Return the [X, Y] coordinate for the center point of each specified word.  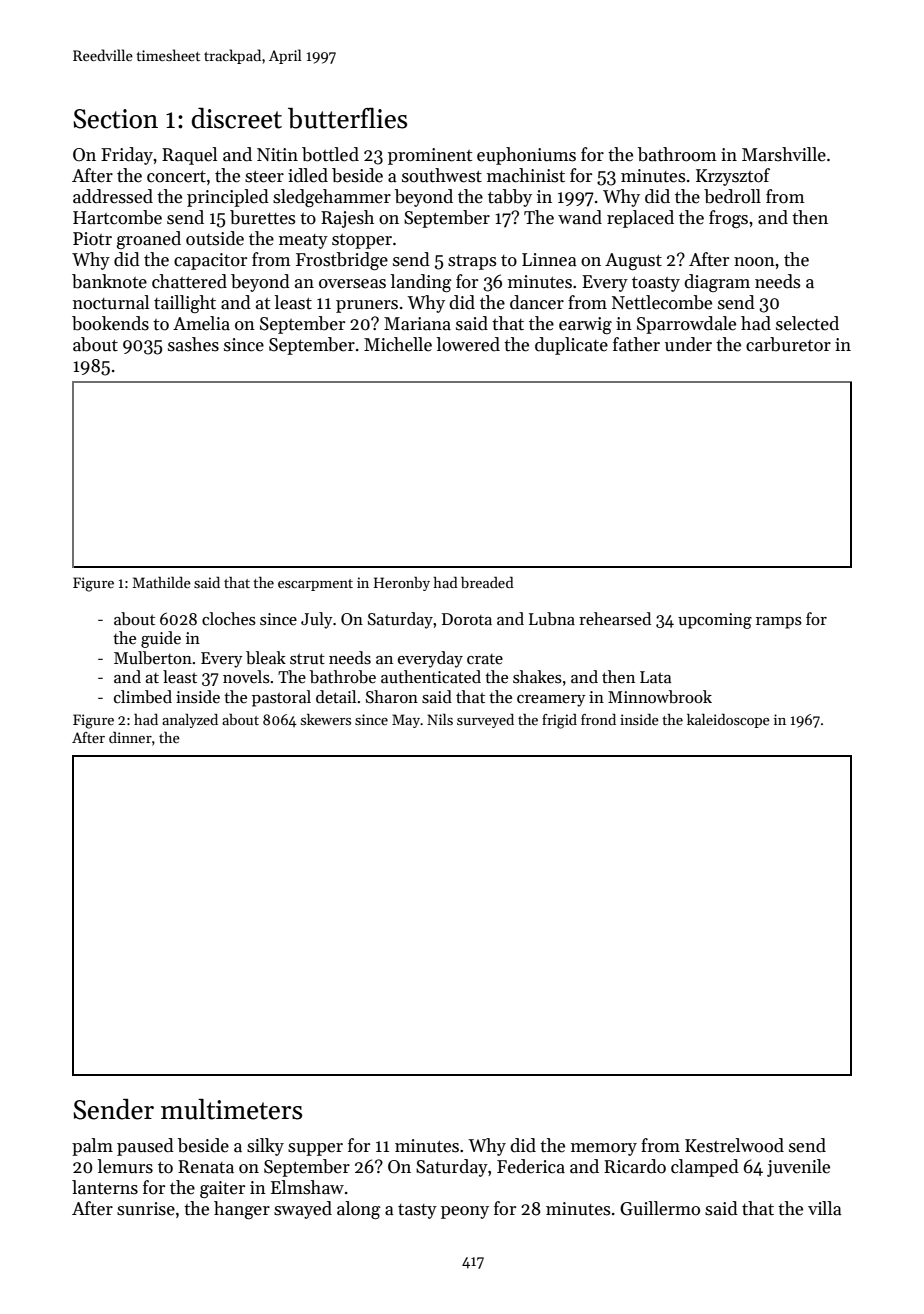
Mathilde [162, 582]
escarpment [315, 585]
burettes [262, 217]
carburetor [788, 344]
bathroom [677, 154]
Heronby [402, 584]
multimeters [231, 1109]
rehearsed [615, 619]
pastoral [281, 698]
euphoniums [526, 156]
